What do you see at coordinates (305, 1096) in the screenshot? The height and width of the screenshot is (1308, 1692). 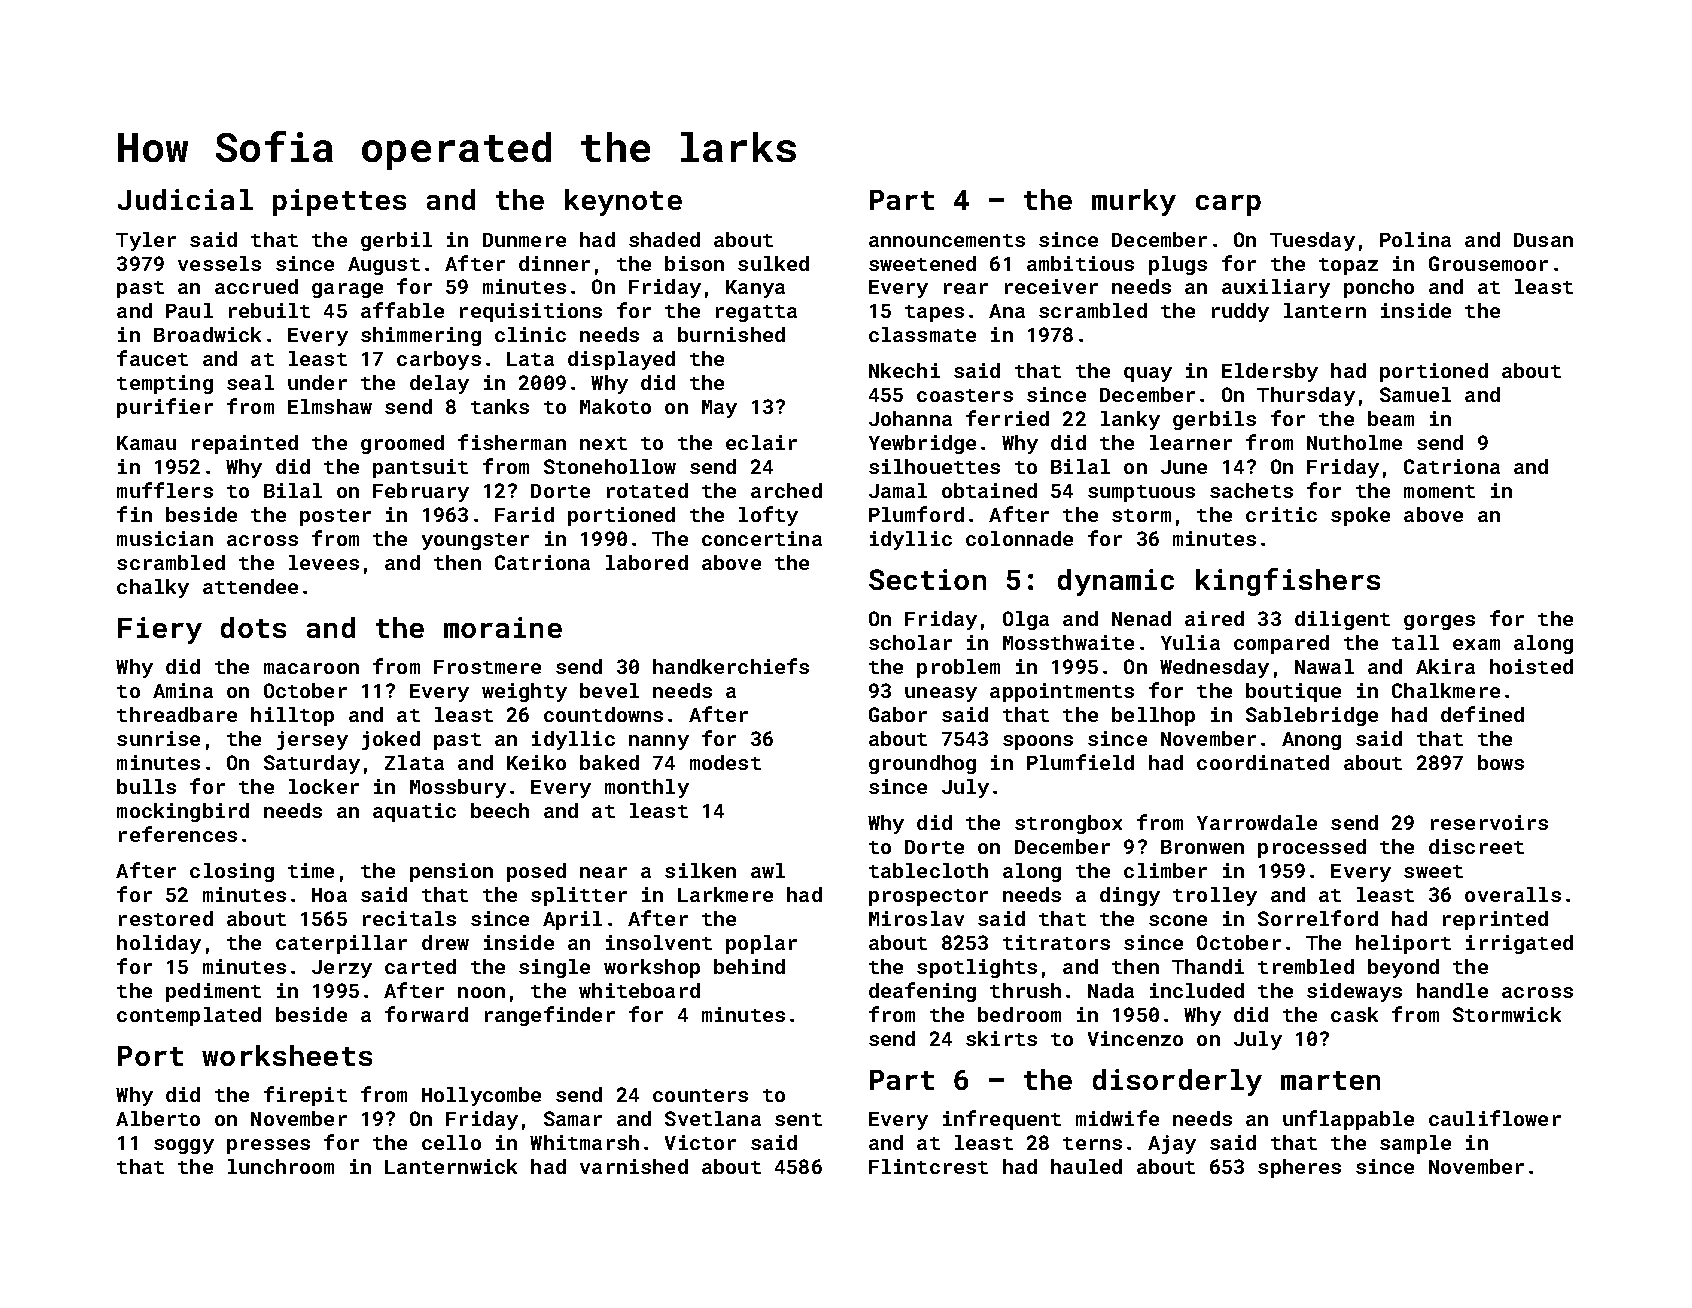 I see `firepit` at bounding box center [305, 1096].
